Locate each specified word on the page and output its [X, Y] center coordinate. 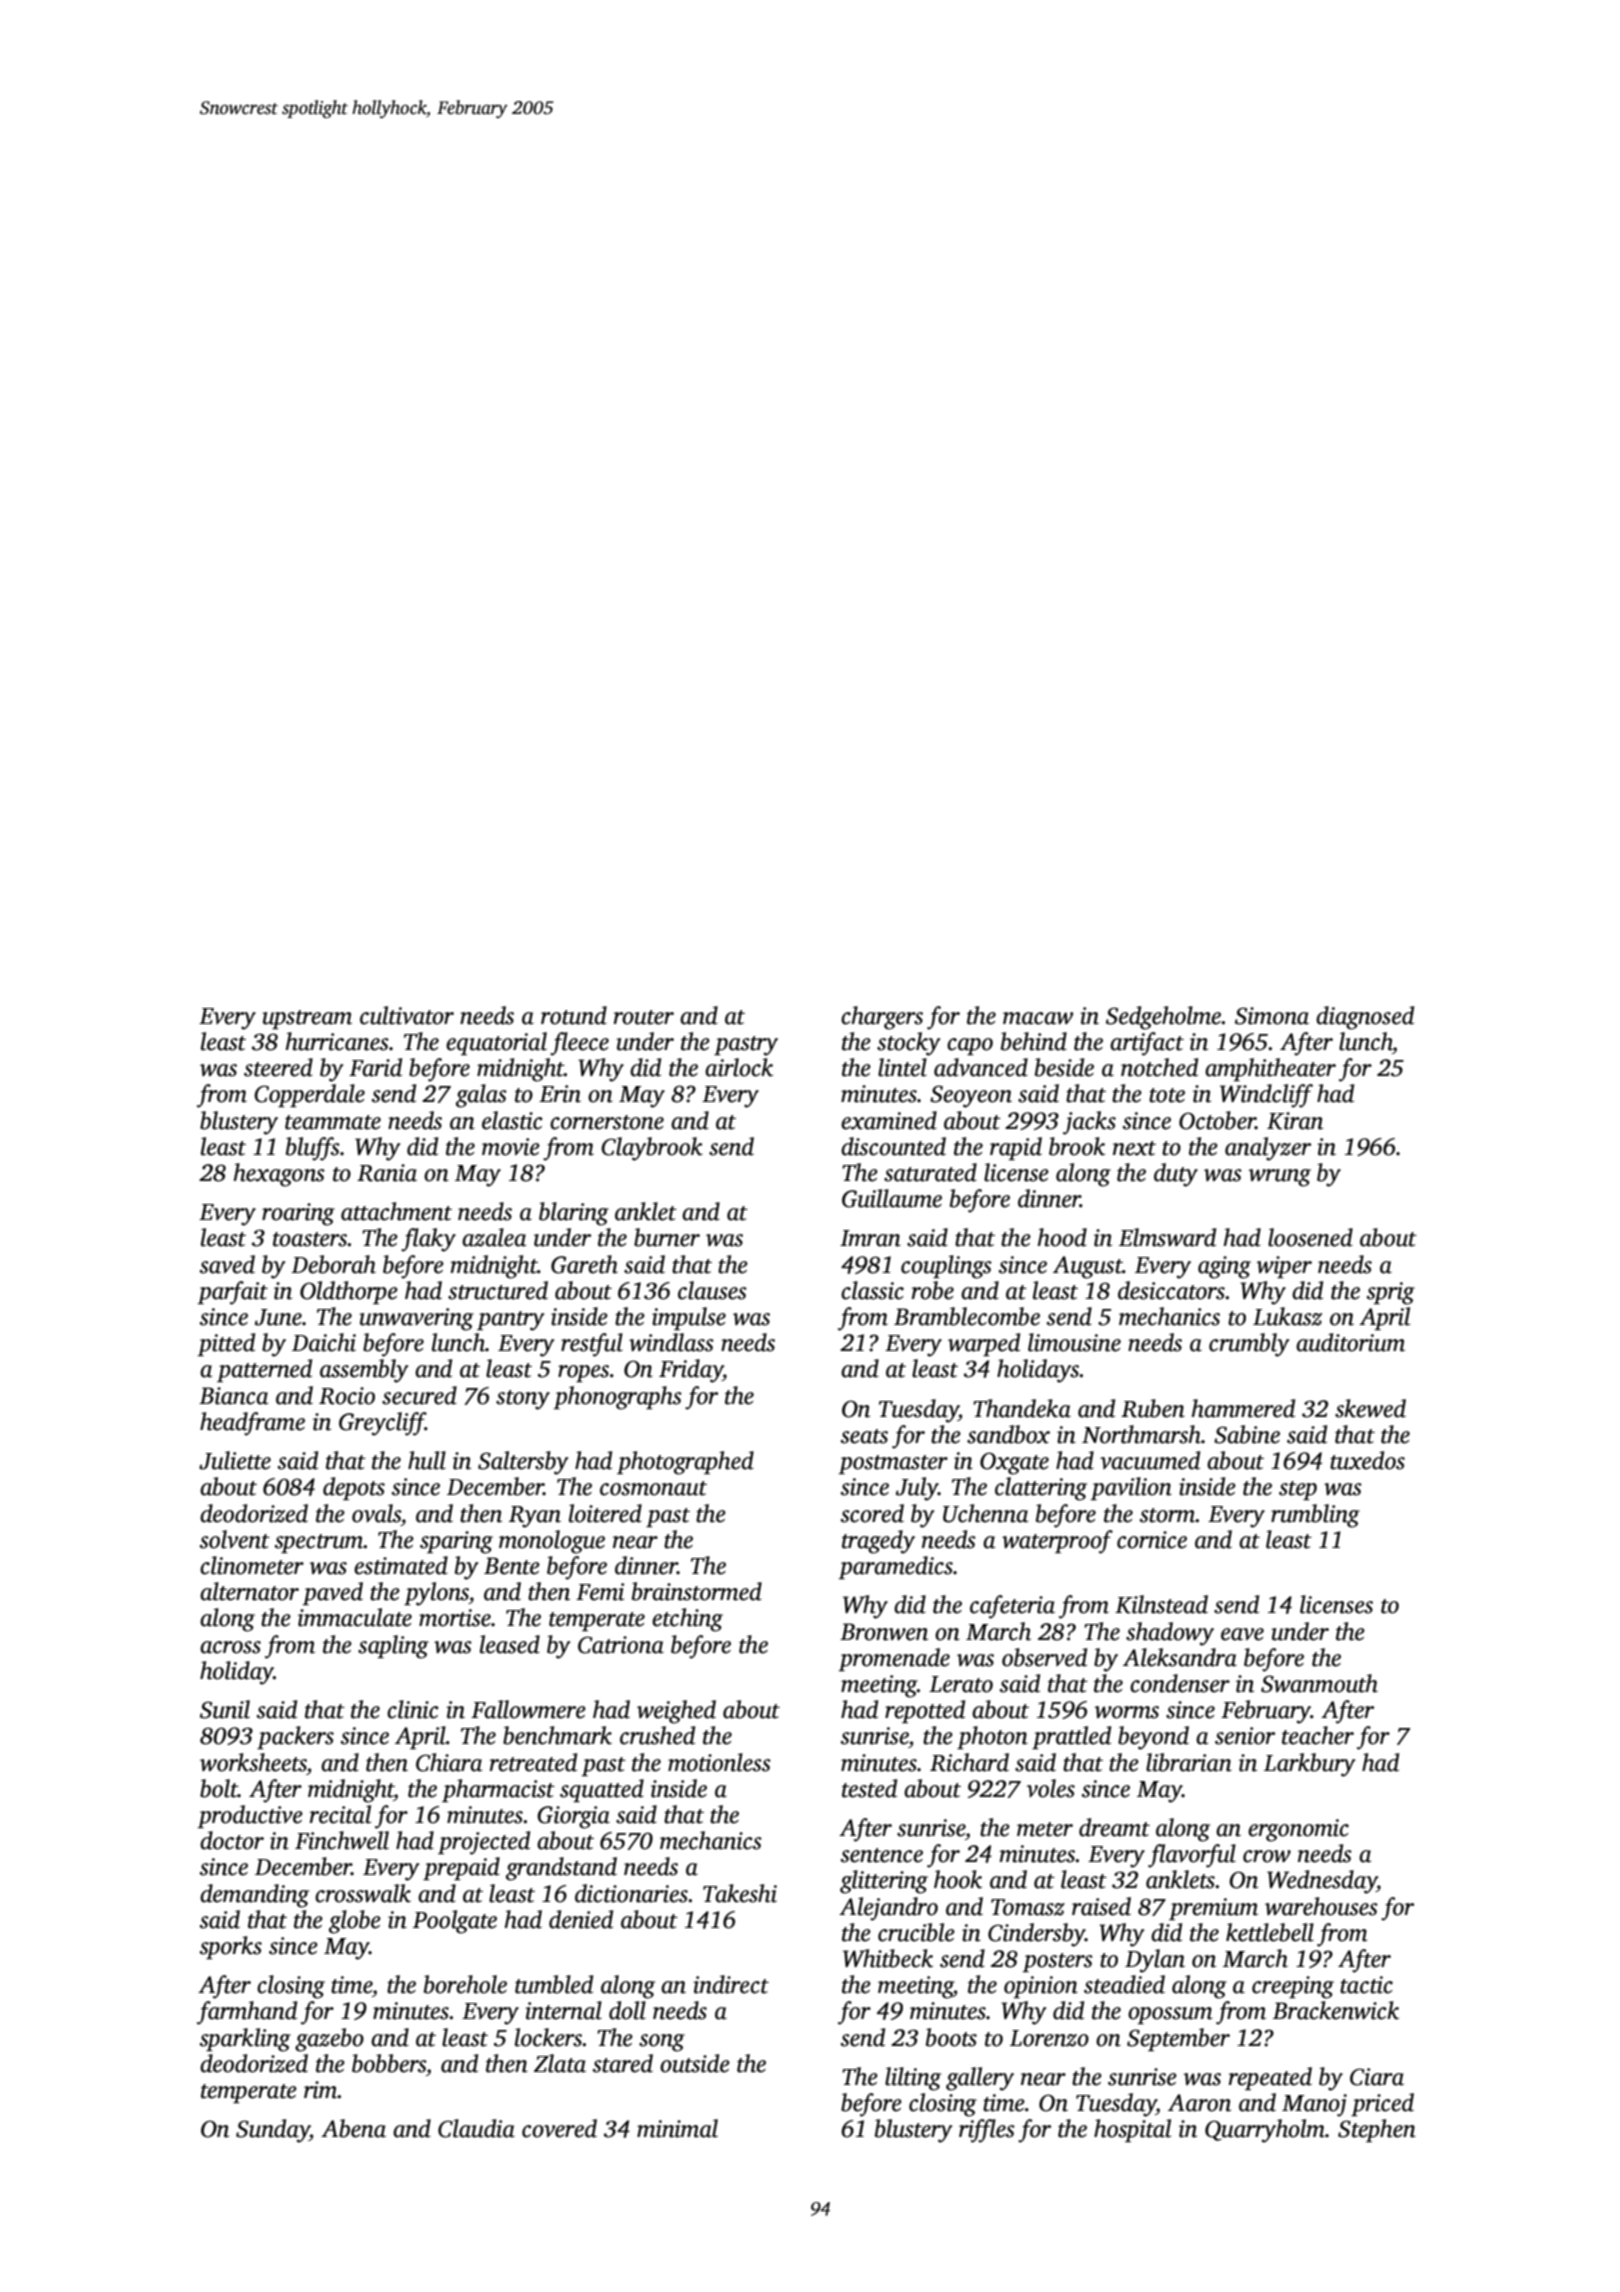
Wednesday [1322, 1882]
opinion [1041, 1987]
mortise [455, 1618]
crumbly [1249, 1345]
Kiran [1295, 1121]
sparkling [245, 2040]
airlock [739, 1067]
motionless [719, 1762]
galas [481, 1096]
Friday [691, 1371]
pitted [226, 1344]
